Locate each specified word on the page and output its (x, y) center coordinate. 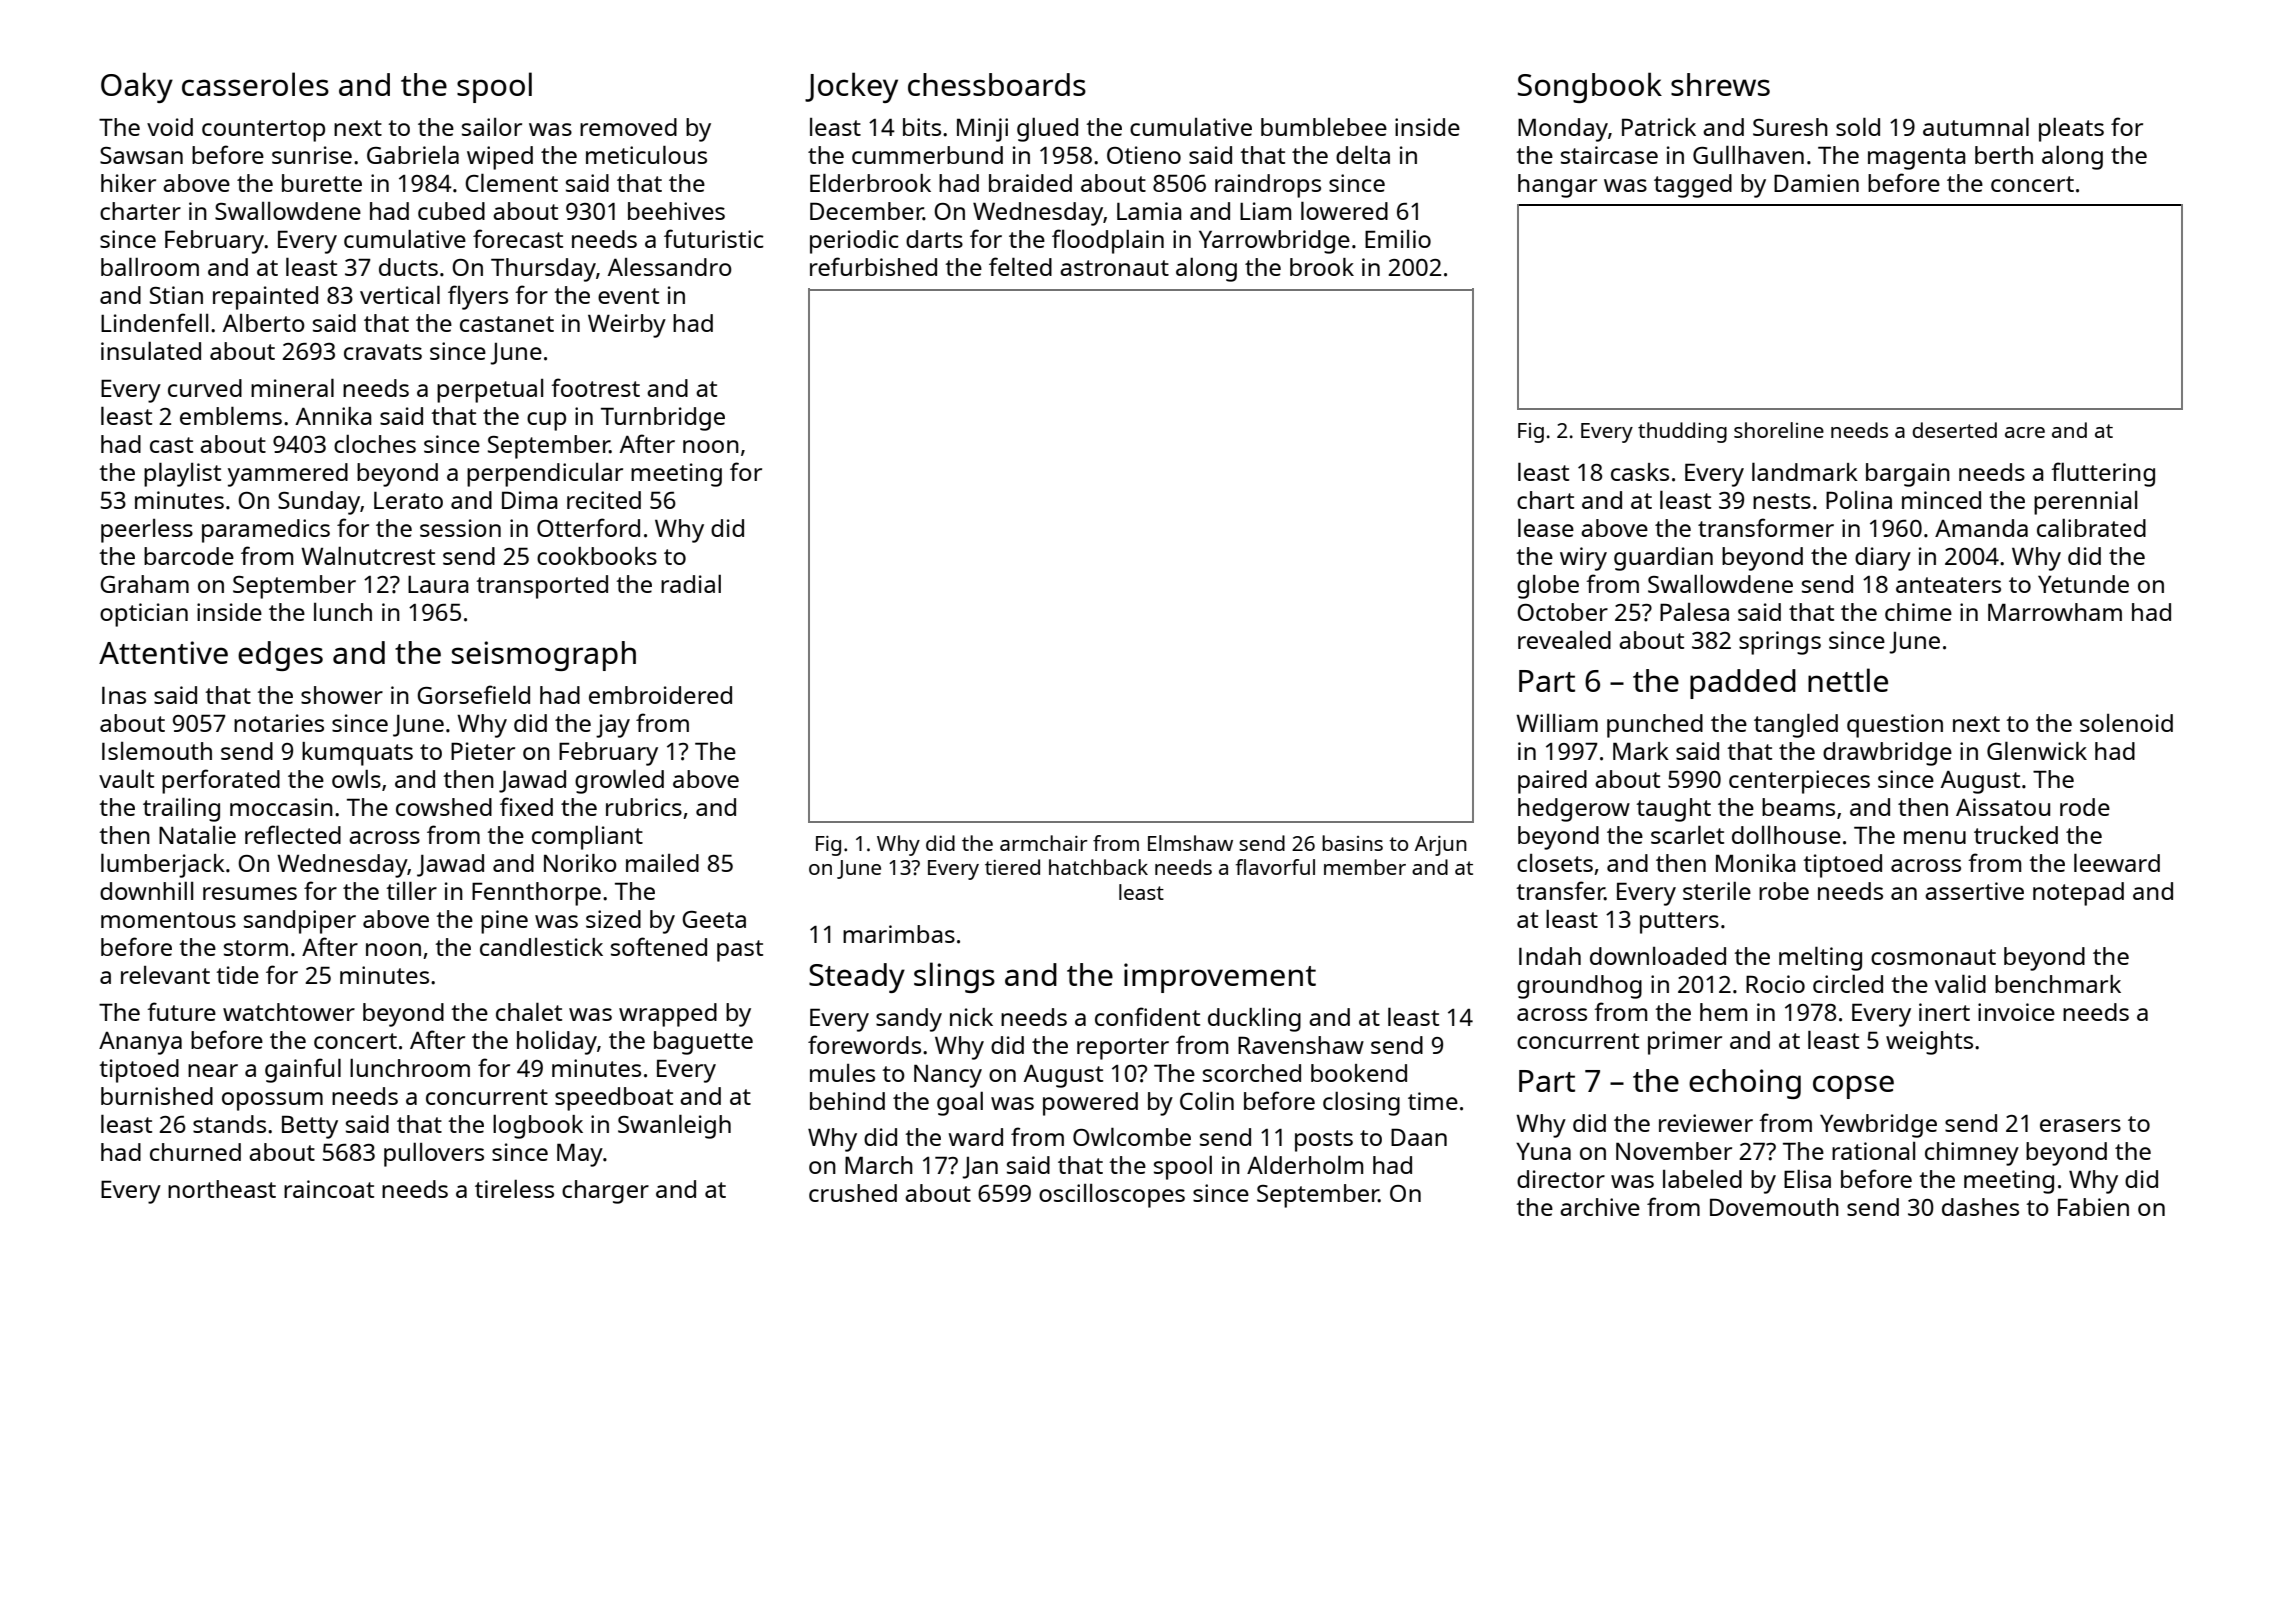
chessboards (997, 84)
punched (1655, 726)
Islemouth (157, 751)
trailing (181, 810)
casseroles (255, 84)
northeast (222, 1189)
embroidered (660, 695)
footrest (595, 387)
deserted (1954, 430)
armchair (1044, 843)
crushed (853, 1193)
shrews (1720, 84)
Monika (1756, 863)
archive (1600, 1207)
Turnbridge (663, 419)
